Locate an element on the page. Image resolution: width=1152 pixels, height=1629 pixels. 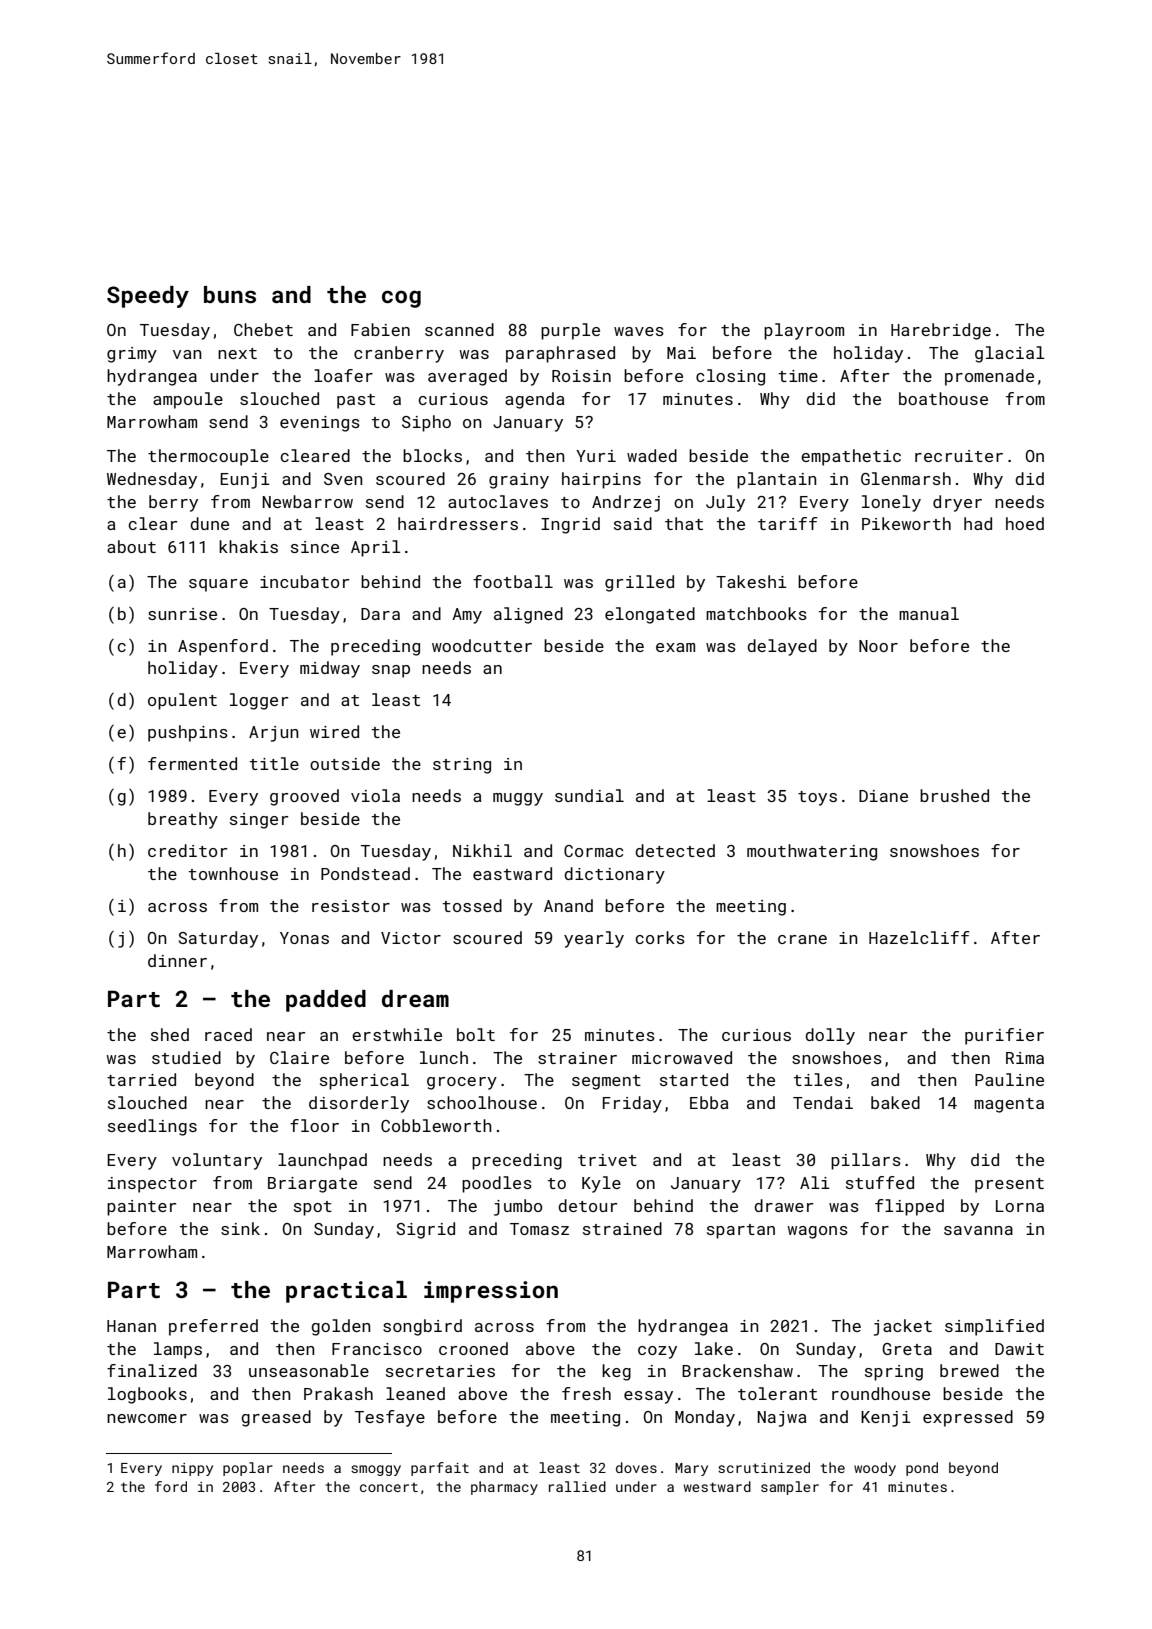
Harebridge is located at coordinates (941, 331).
